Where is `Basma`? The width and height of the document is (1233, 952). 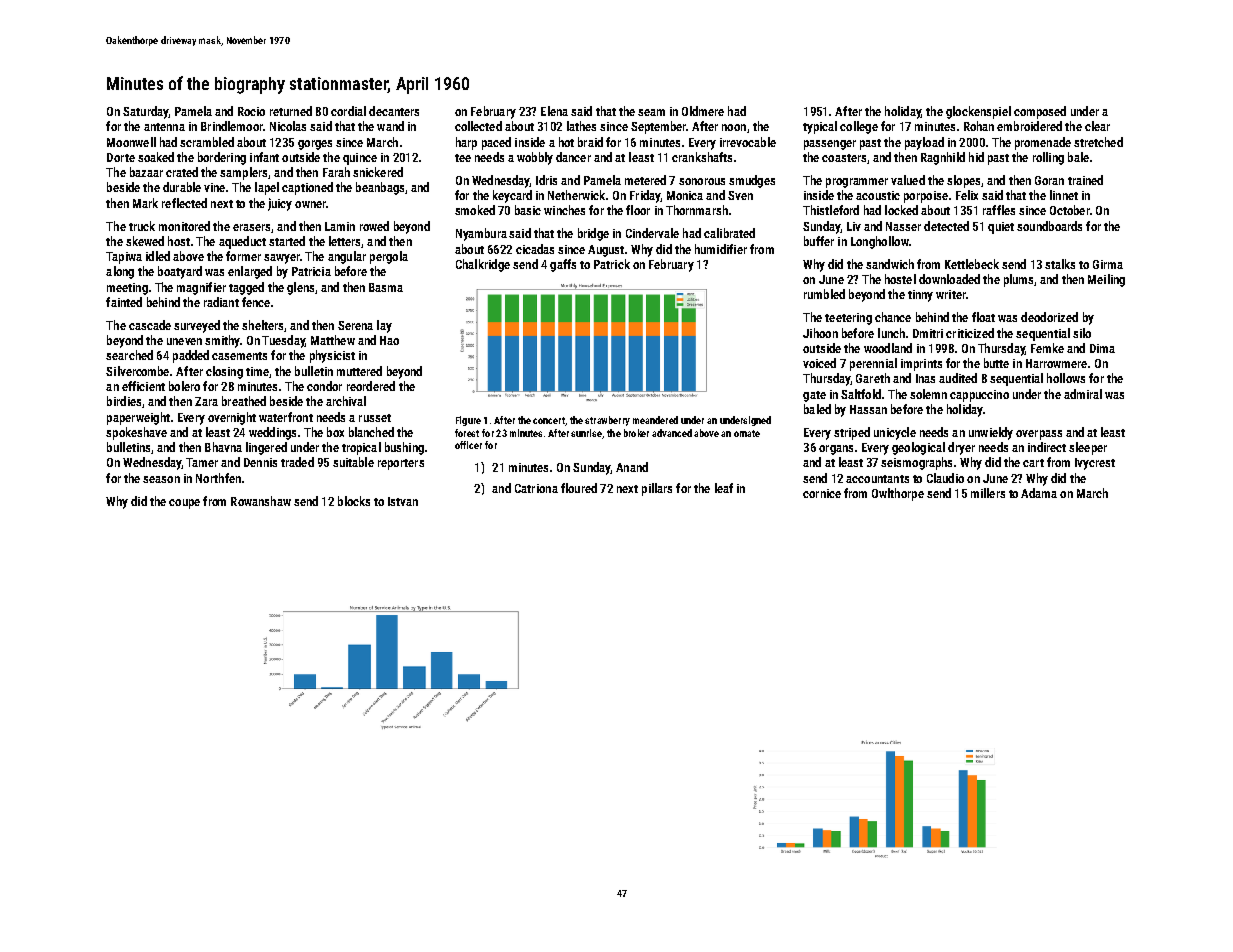
Basma is located at coordinates (386, 287).
